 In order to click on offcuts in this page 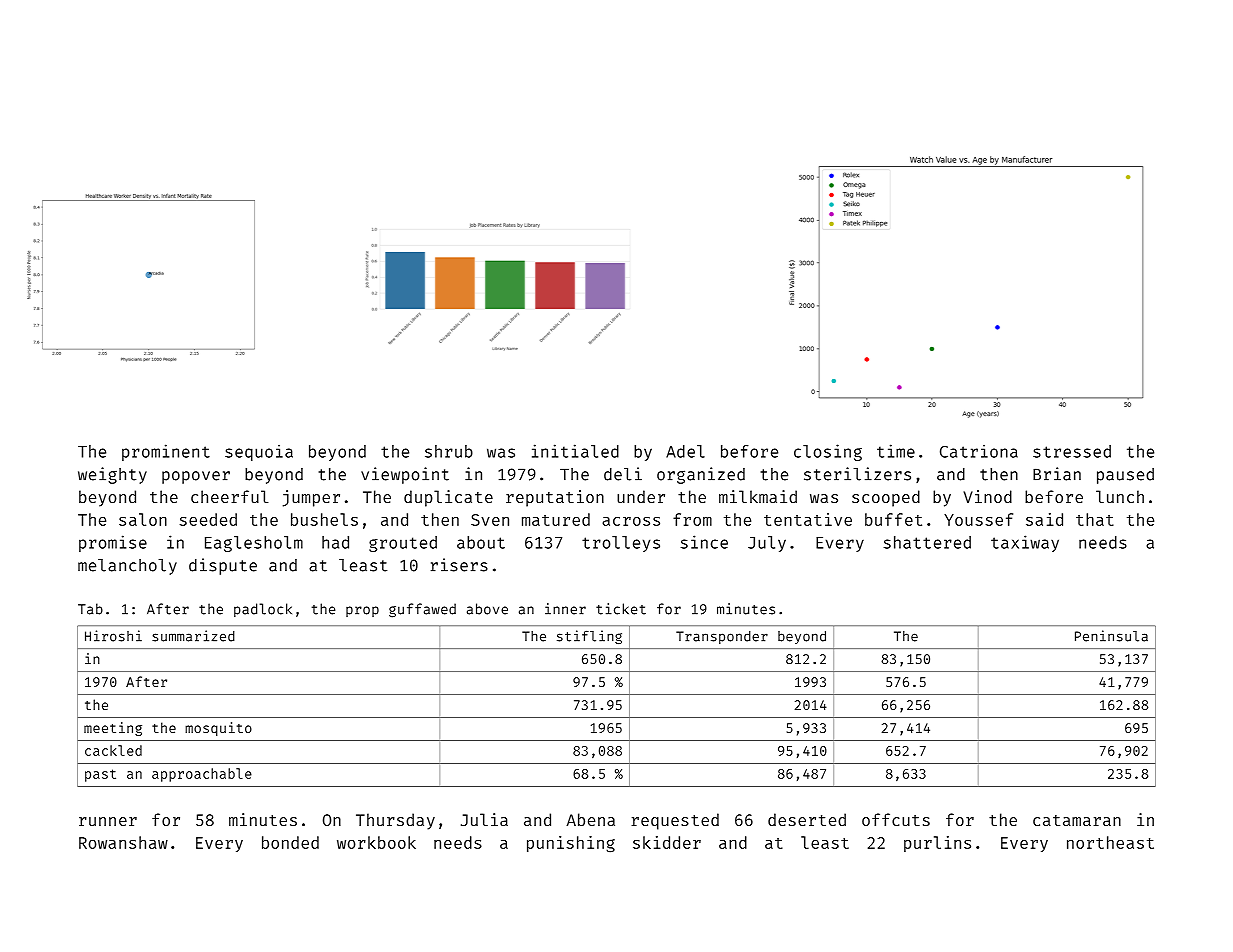, I will do `click(896, 819)`.
